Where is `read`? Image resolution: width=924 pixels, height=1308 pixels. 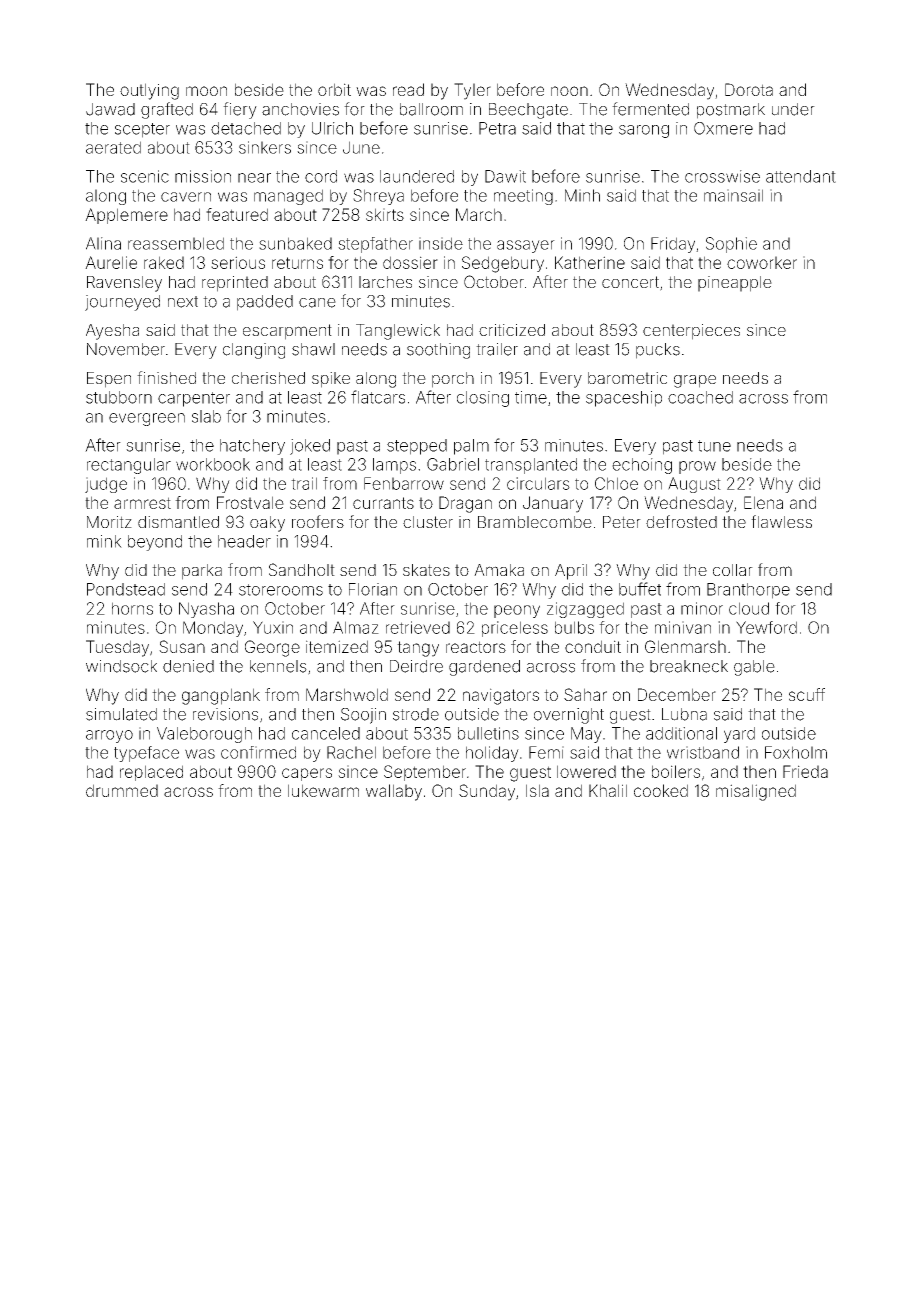 read is located at coordinates (408, 89).
